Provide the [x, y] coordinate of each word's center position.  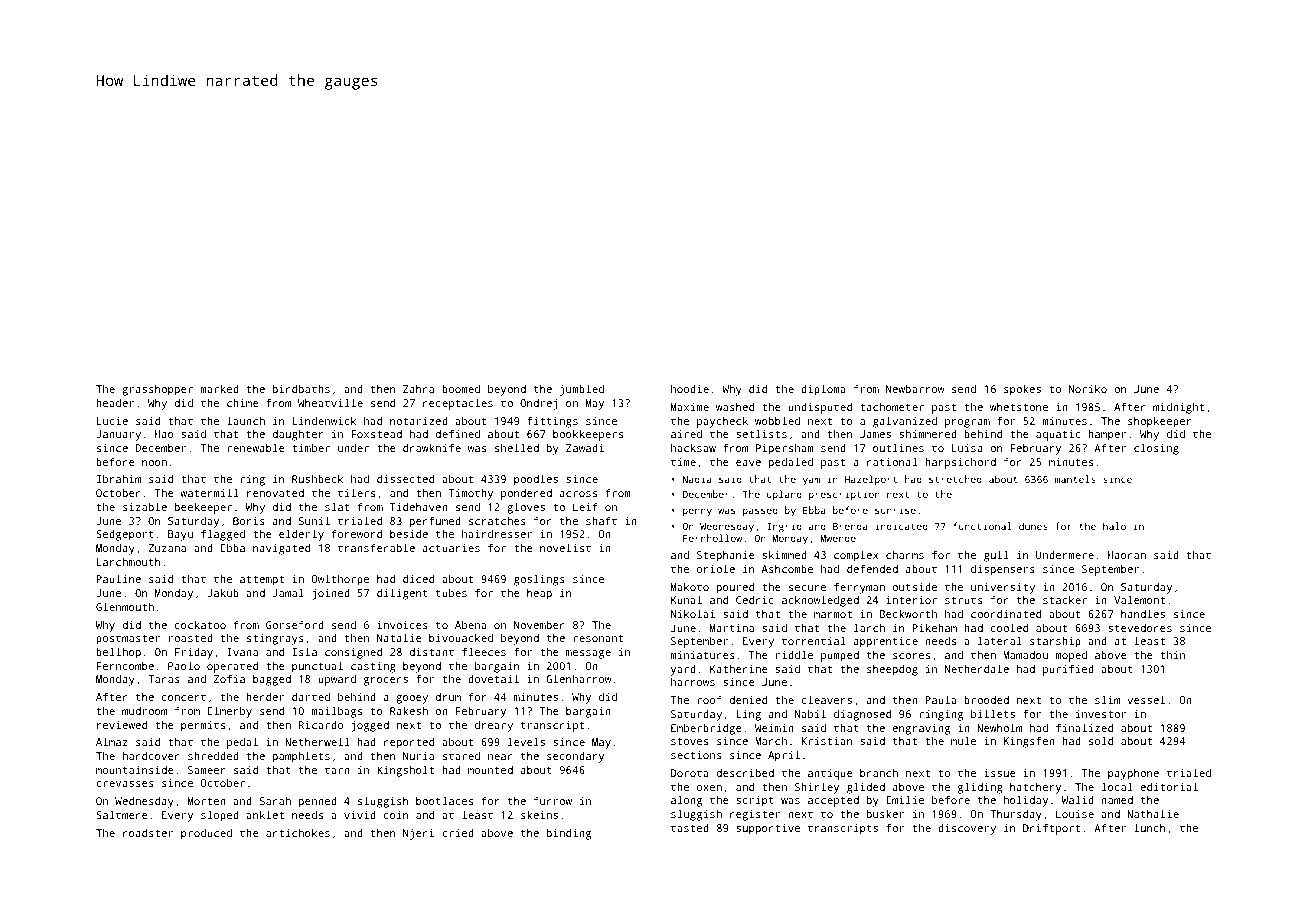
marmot [833, 614]
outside [914, 587]
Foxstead [376, 434]
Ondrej [538, 404]
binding [569, 834]
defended [872, 568]
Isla [305, 651]
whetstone [1019, 407]
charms [905, 555]
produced [206, 834]
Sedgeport [125, 535]
